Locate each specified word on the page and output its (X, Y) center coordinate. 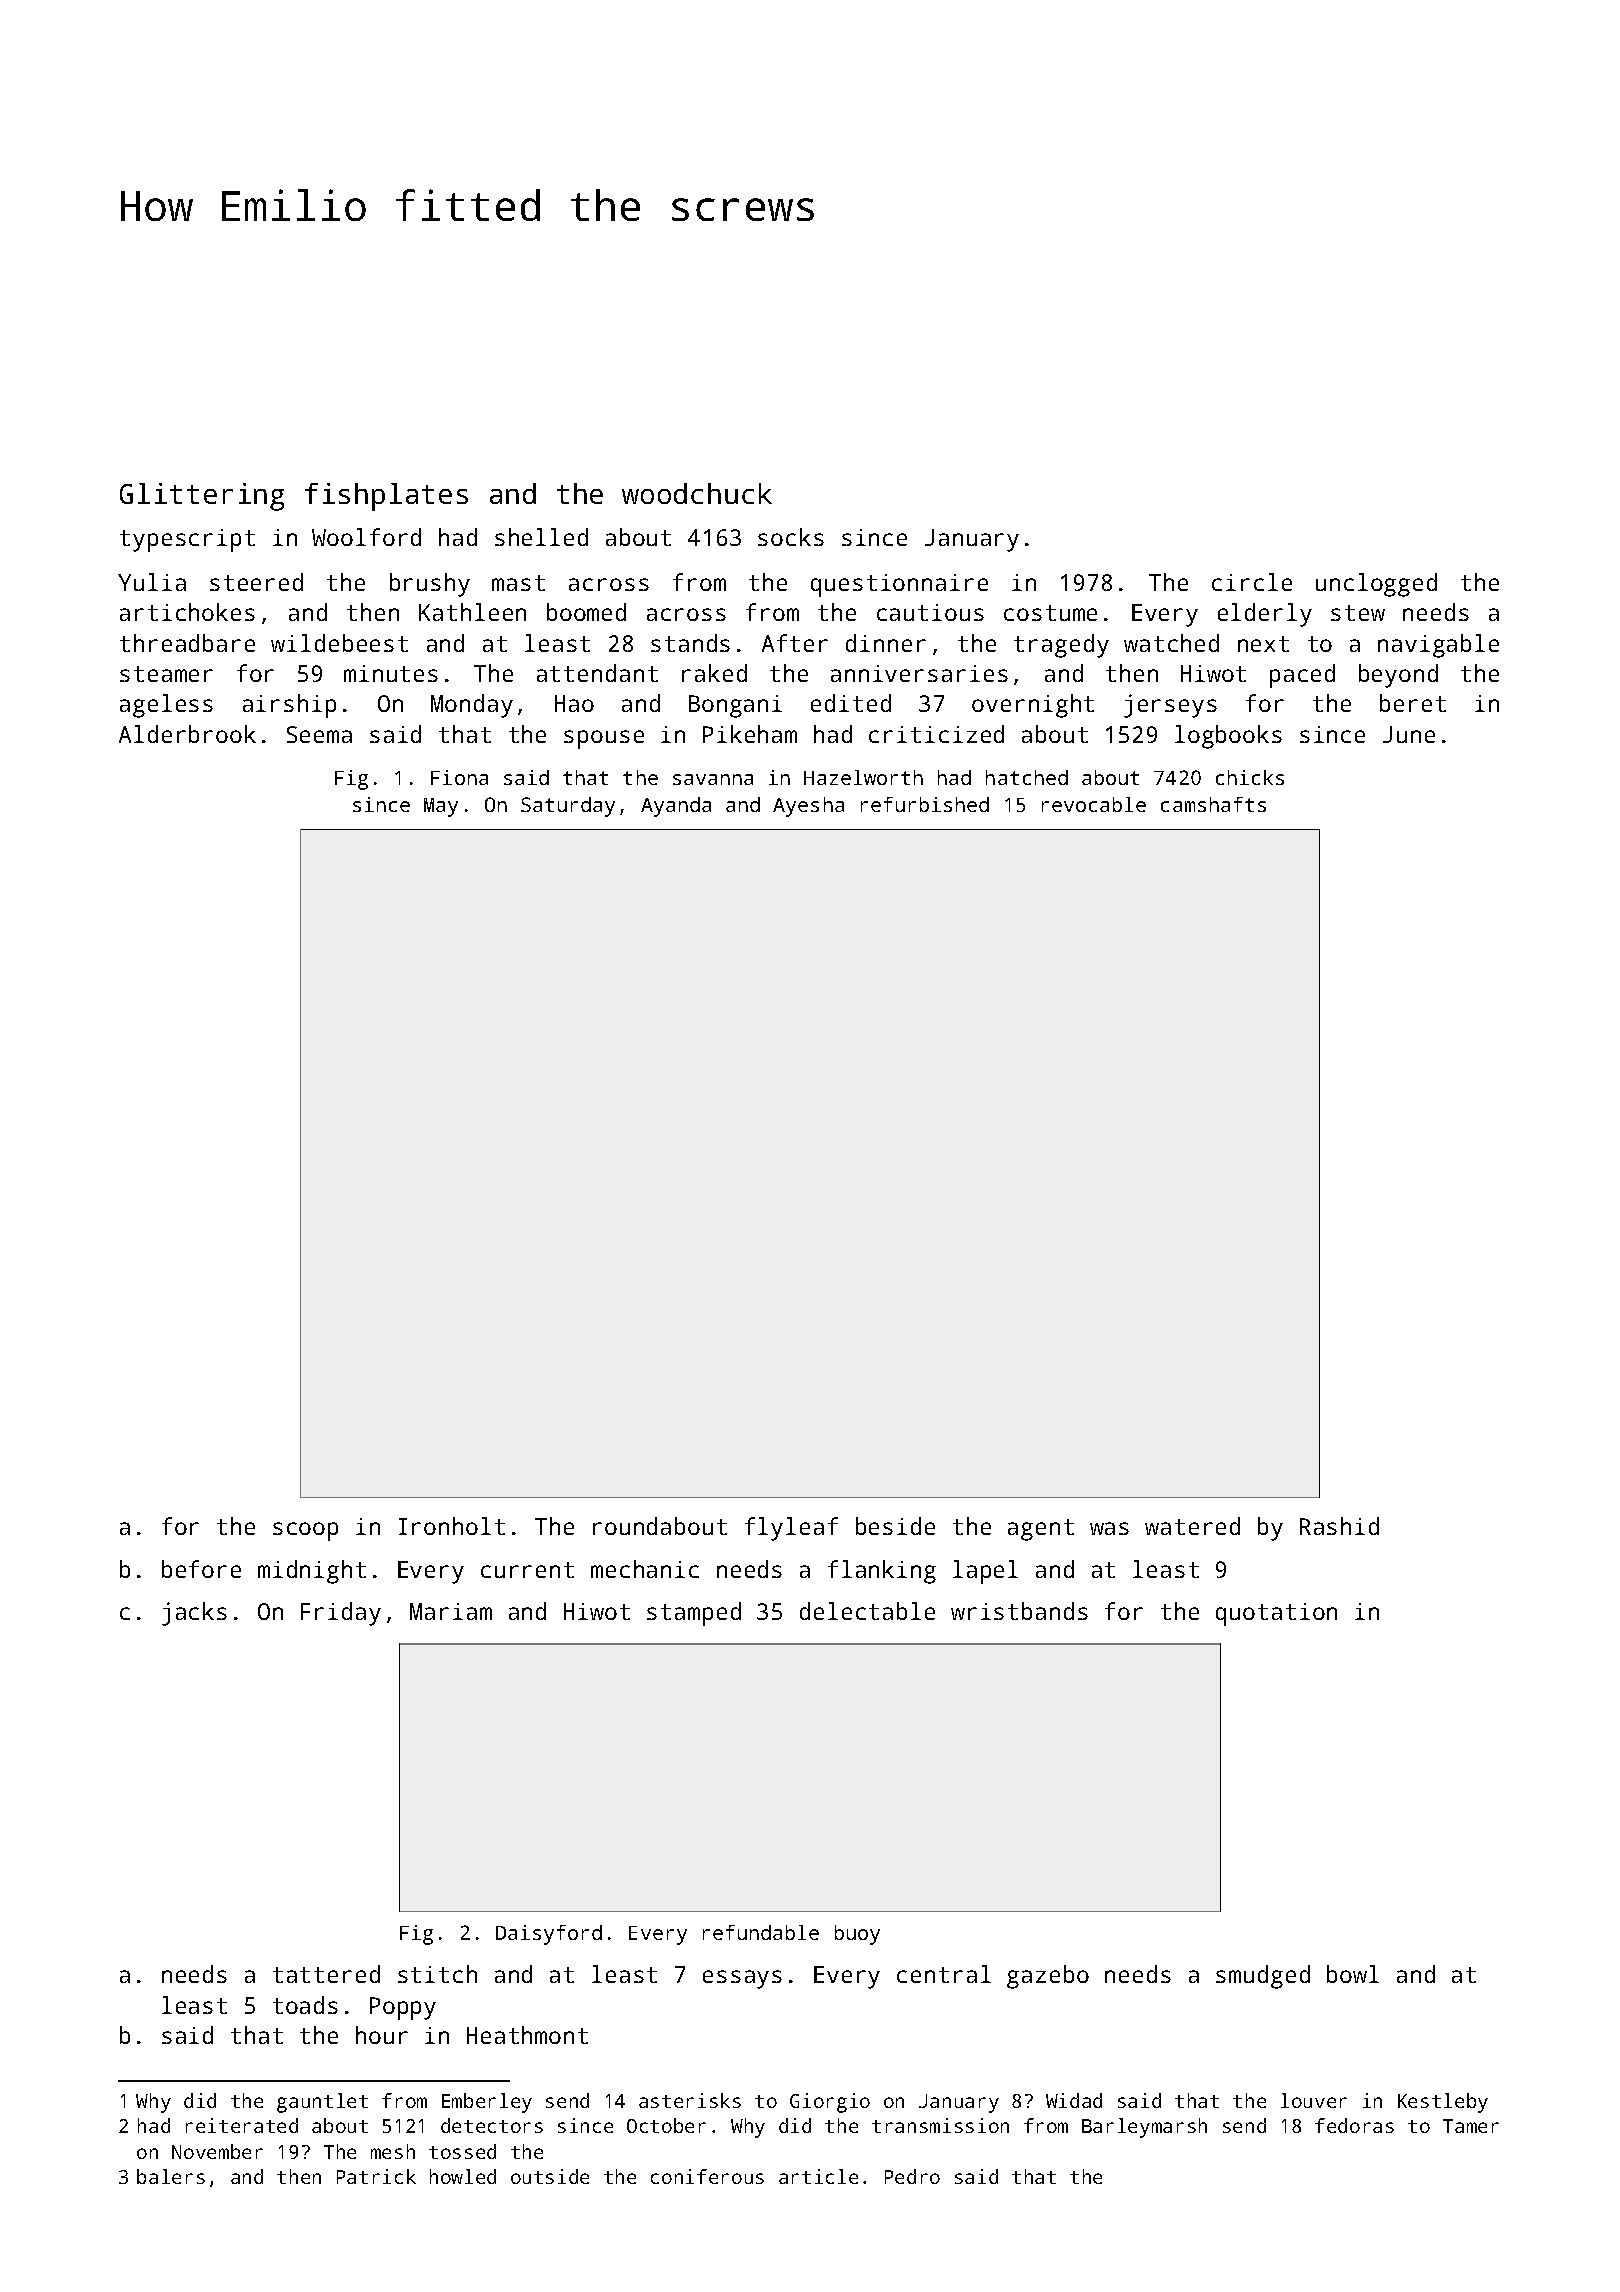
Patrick (376, 2176)
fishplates (386, 497)
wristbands (1019, 1611)
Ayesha (808, 807)
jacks (194, 1614)
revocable (1094, 804)
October (666, 2125)
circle (1252, 582)
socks (791, 537)
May (441, 807)
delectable (867, 1611)
